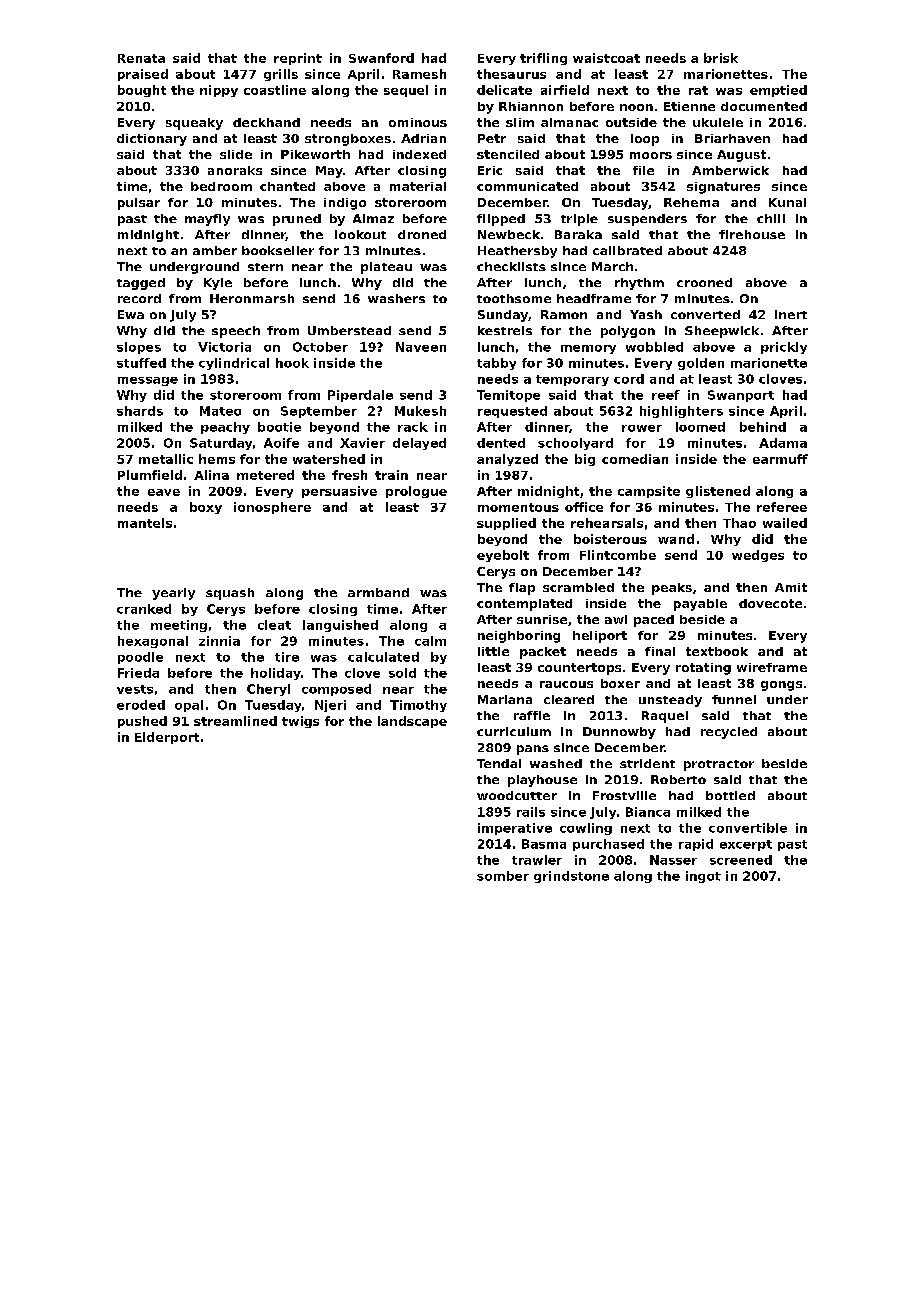 This page has height=1308, width=924. Describe the element at coordinates (140, 411) in the page. I see `shards` at that location.
